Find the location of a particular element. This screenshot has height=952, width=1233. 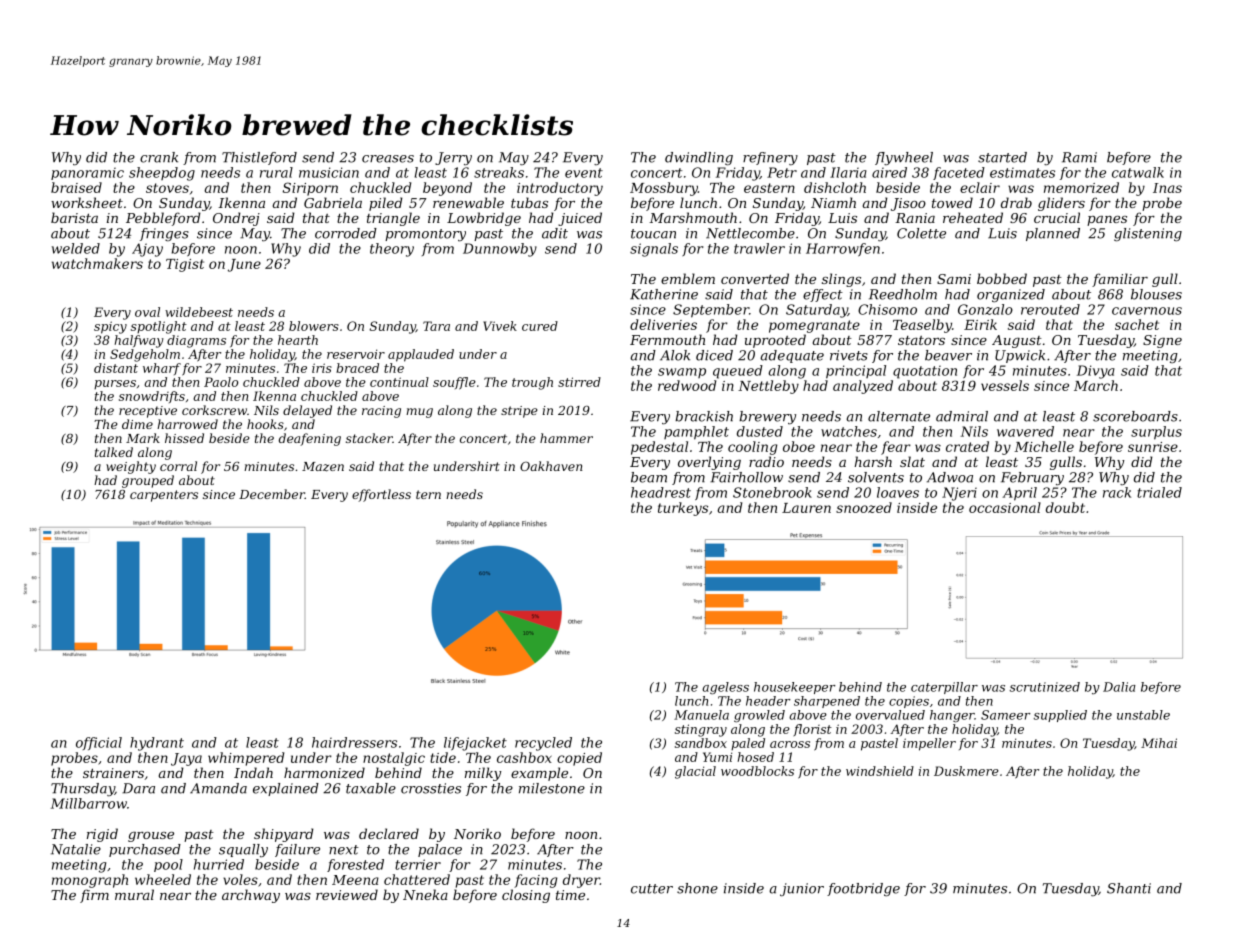

carpenters is located at coordinates (164, 496).
